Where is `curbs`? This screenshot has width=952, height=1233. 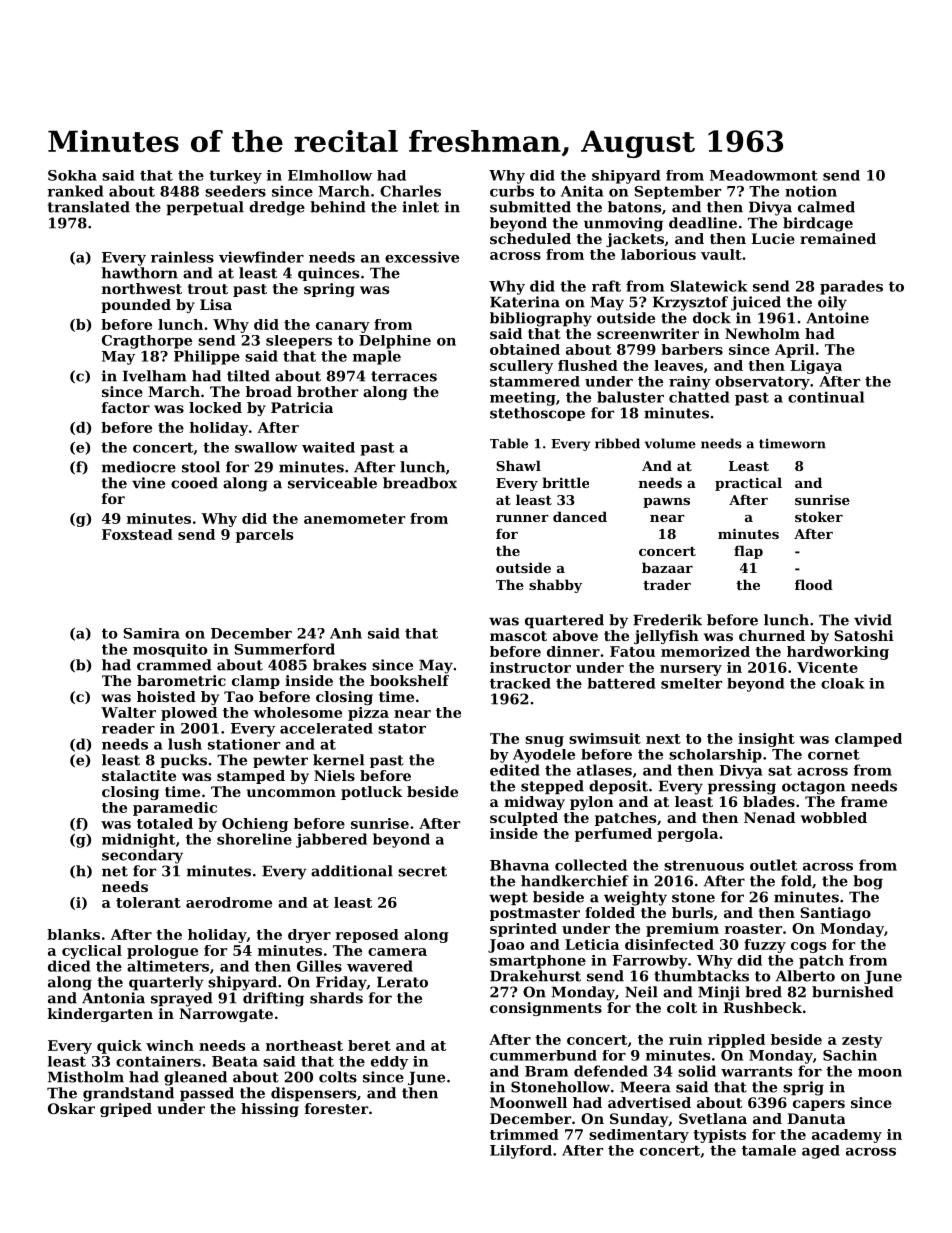
curbs is located at coordinates (512, 191).
